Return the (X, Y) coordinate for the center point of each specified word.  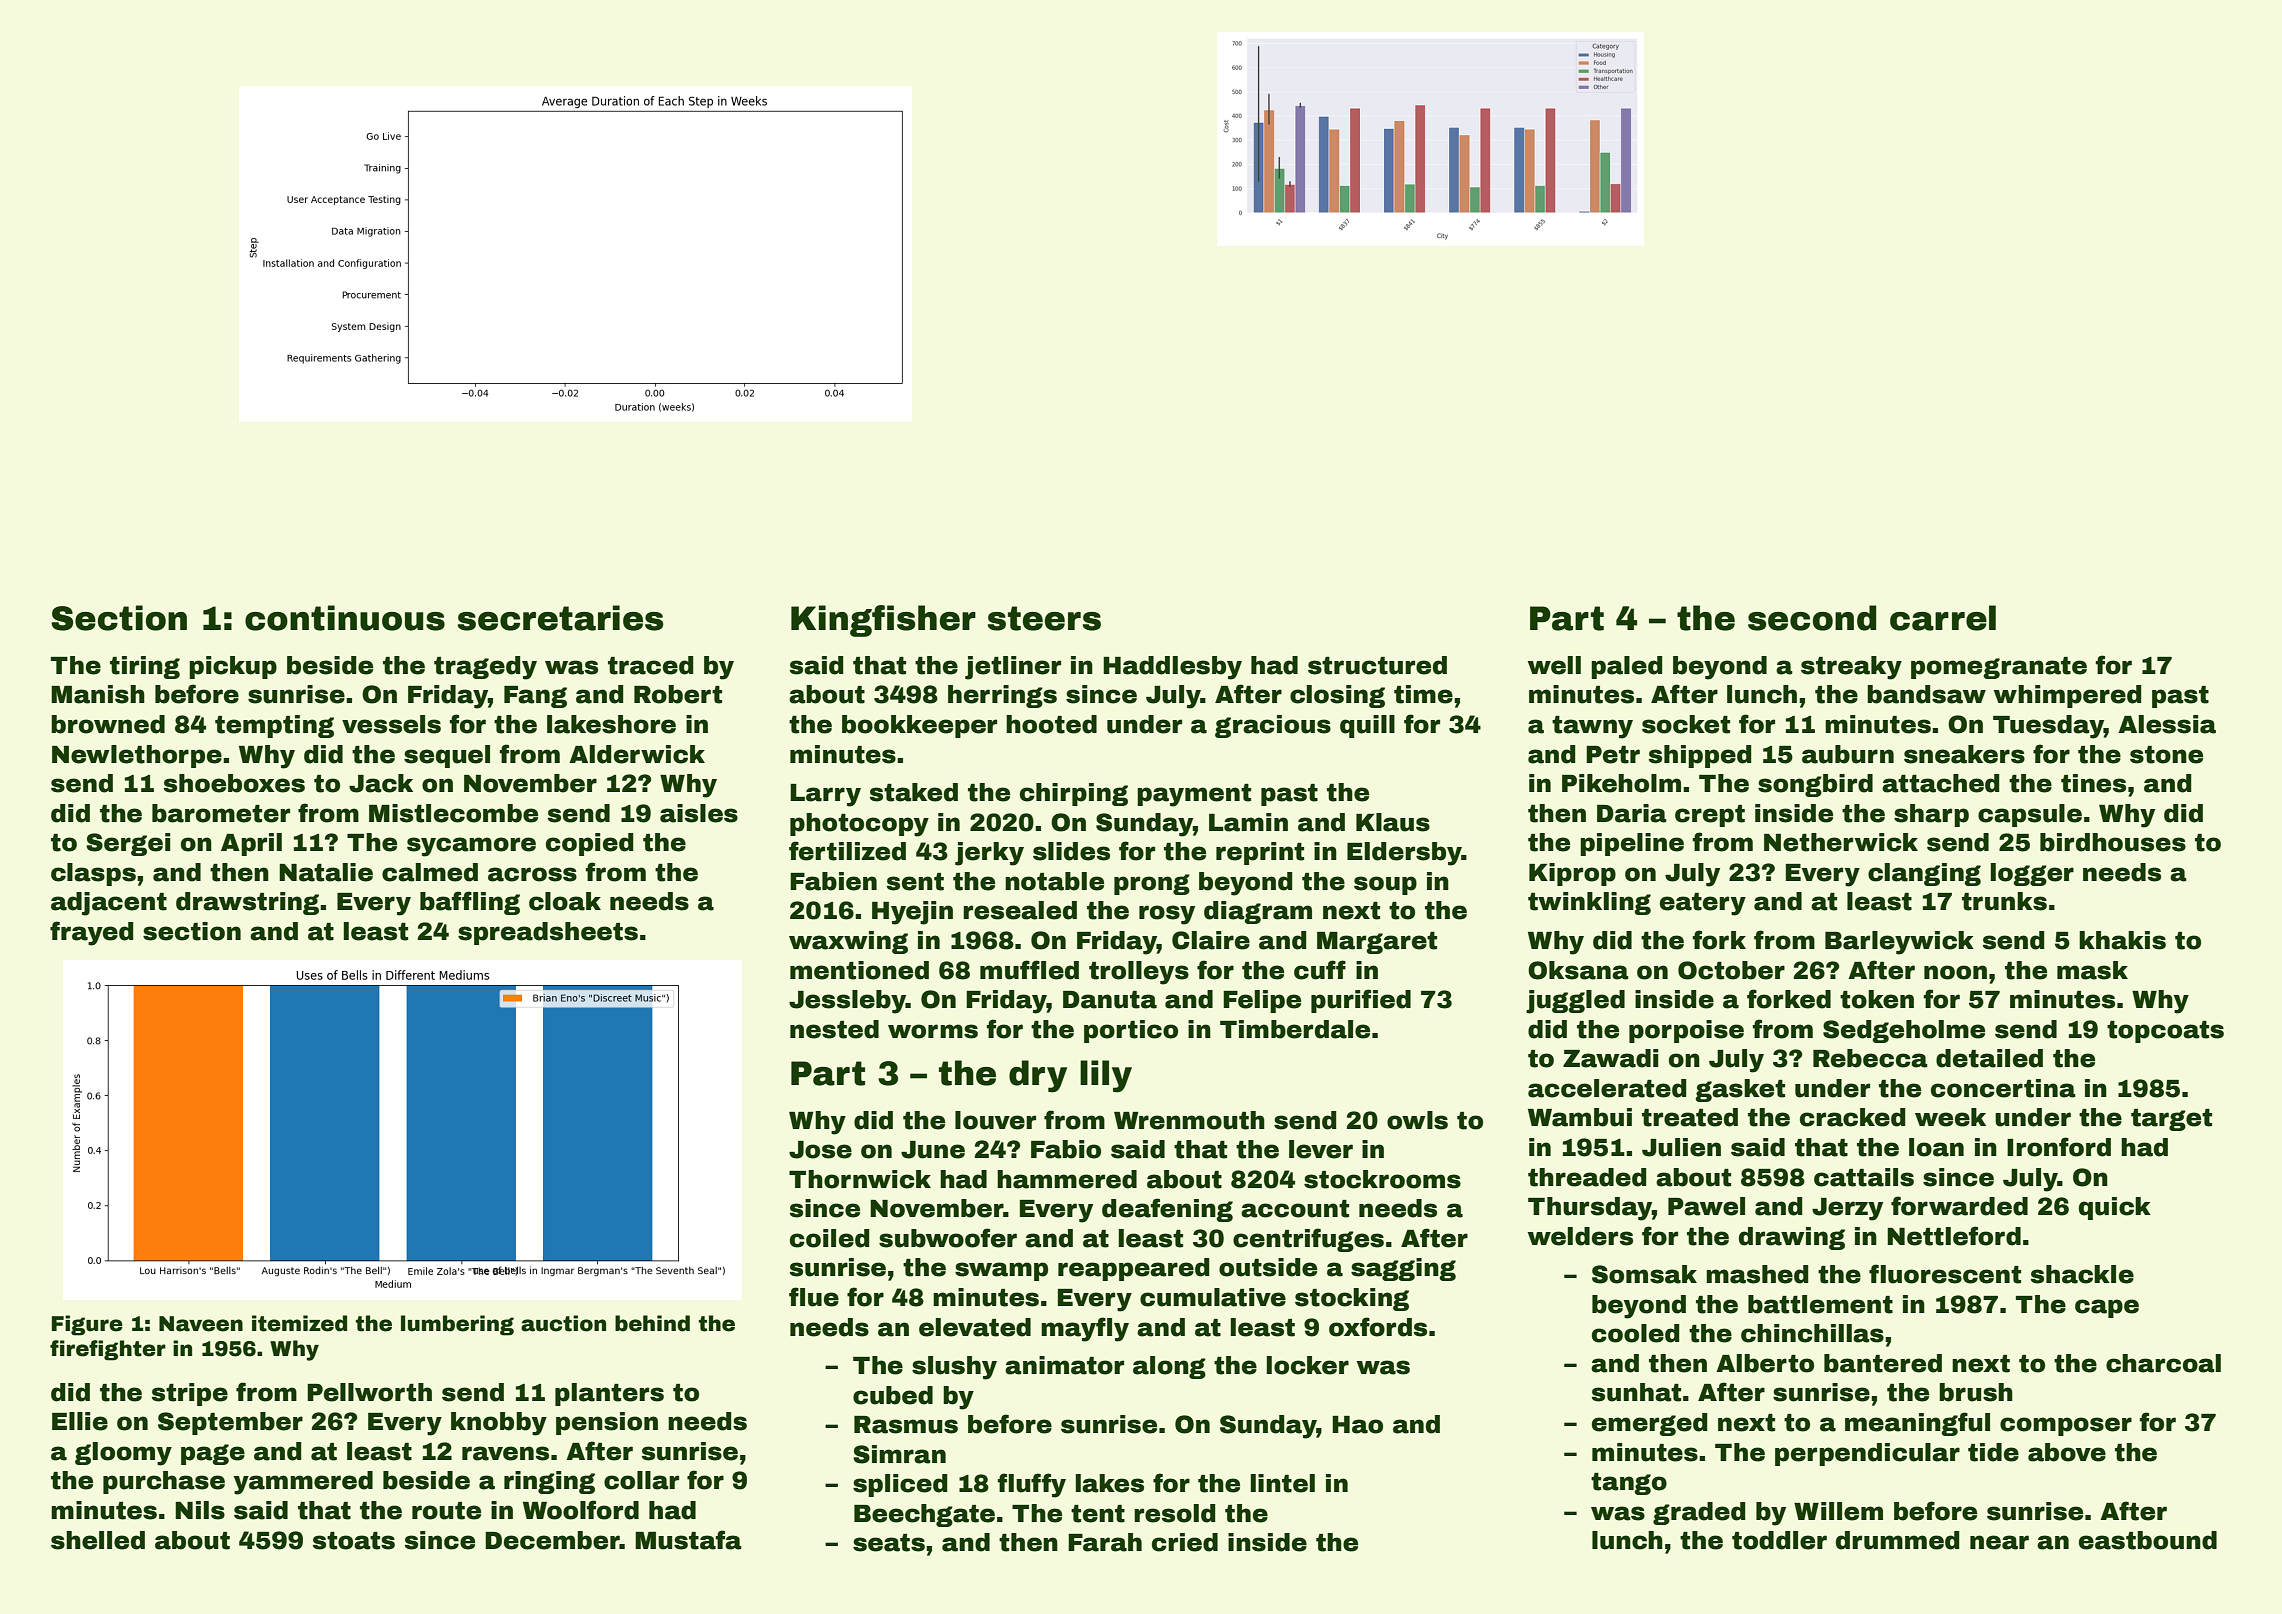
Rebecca (1870, 1058)
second (1812, 618)
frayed (92, 933)
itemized (299, 1323)
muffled (1029, 970)
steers (1044, 618)
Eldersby (1404, 854)
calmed (430, 872)
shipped (1700, 756)
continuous (345, 618)
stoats (354, 1541)
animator (1064, 1365)
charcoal (2163, 1363)
